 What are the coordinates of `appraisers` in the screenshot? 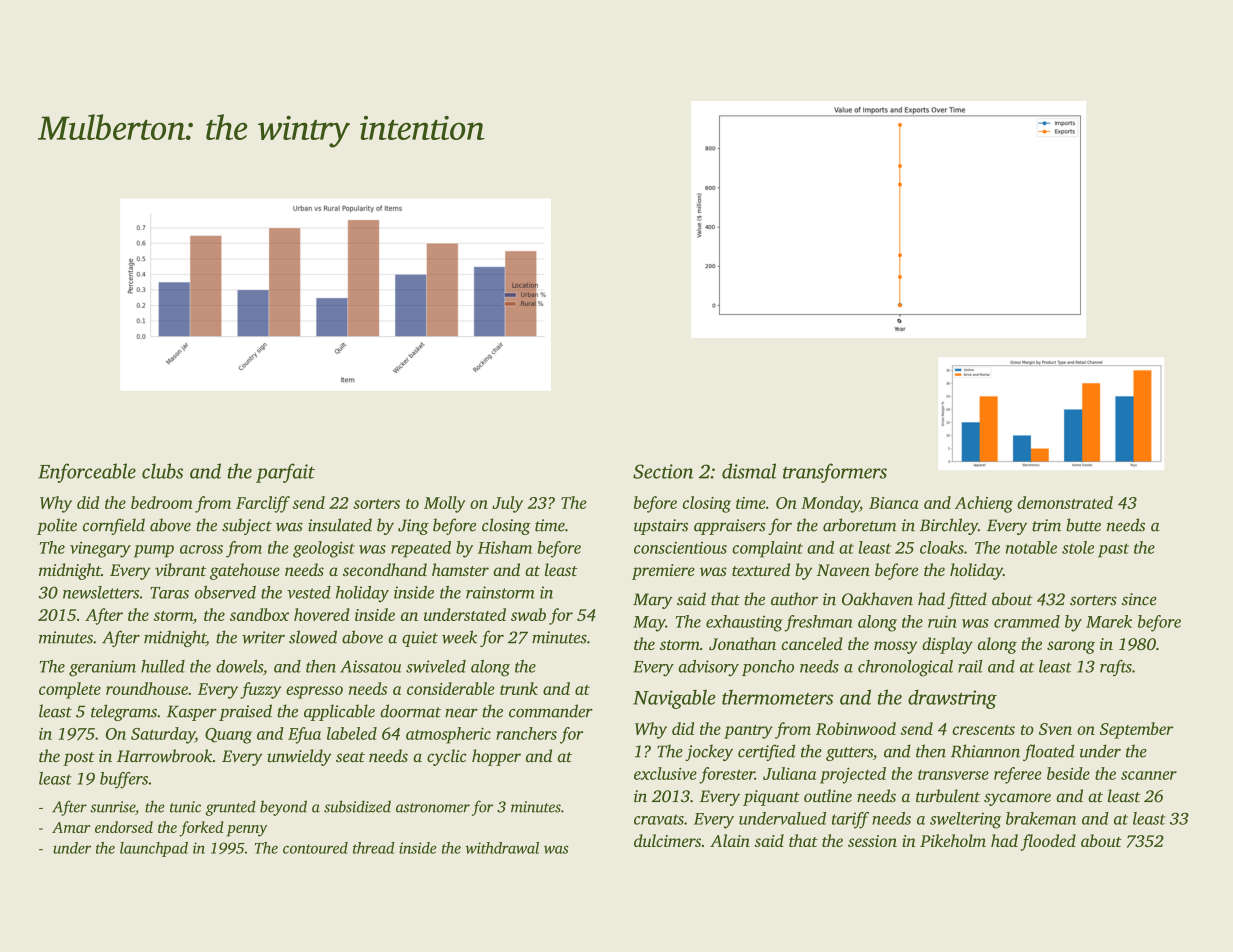 It's located at (730, 527).
